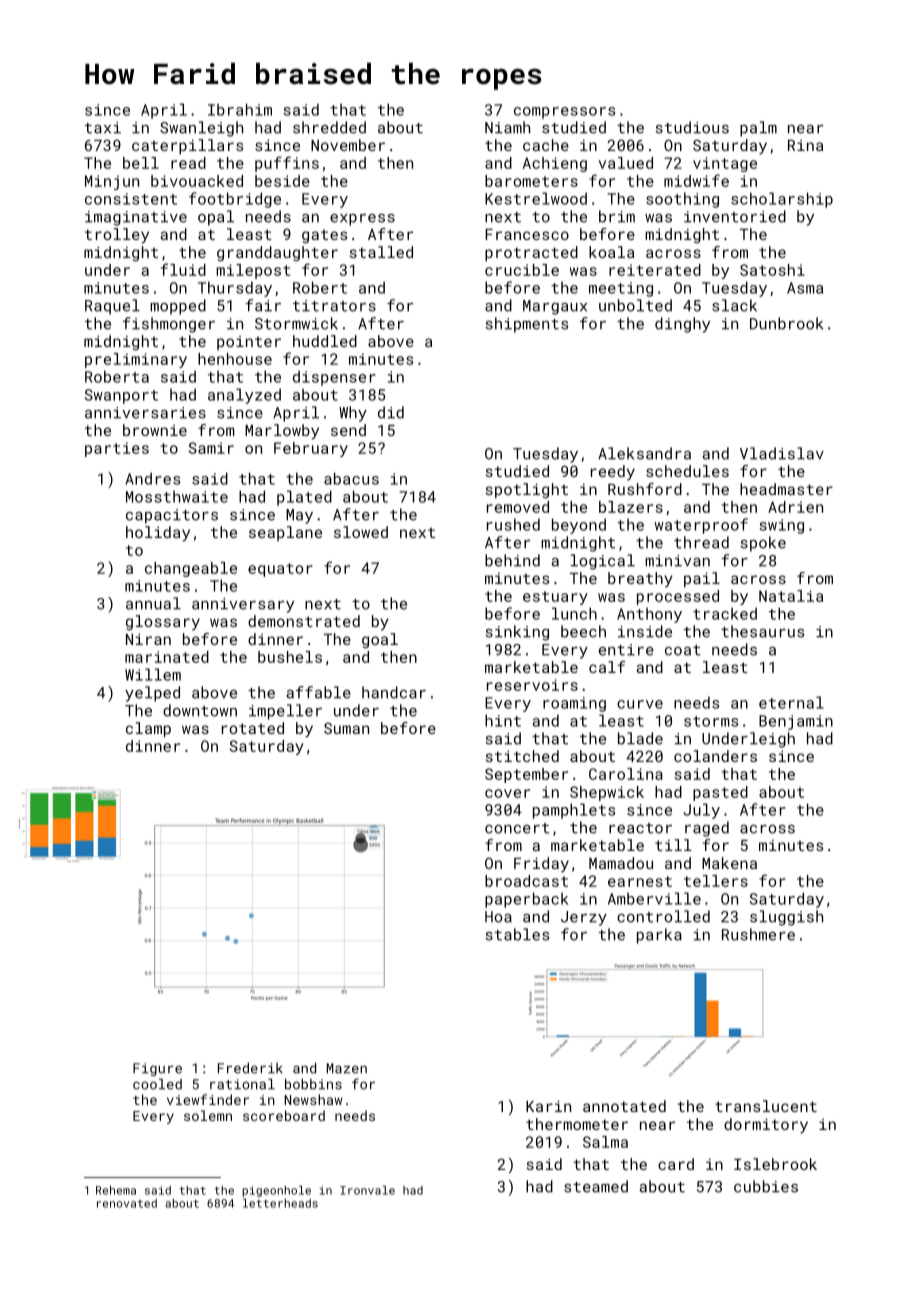  I want to click on Vladislav, so click(782, 453).
